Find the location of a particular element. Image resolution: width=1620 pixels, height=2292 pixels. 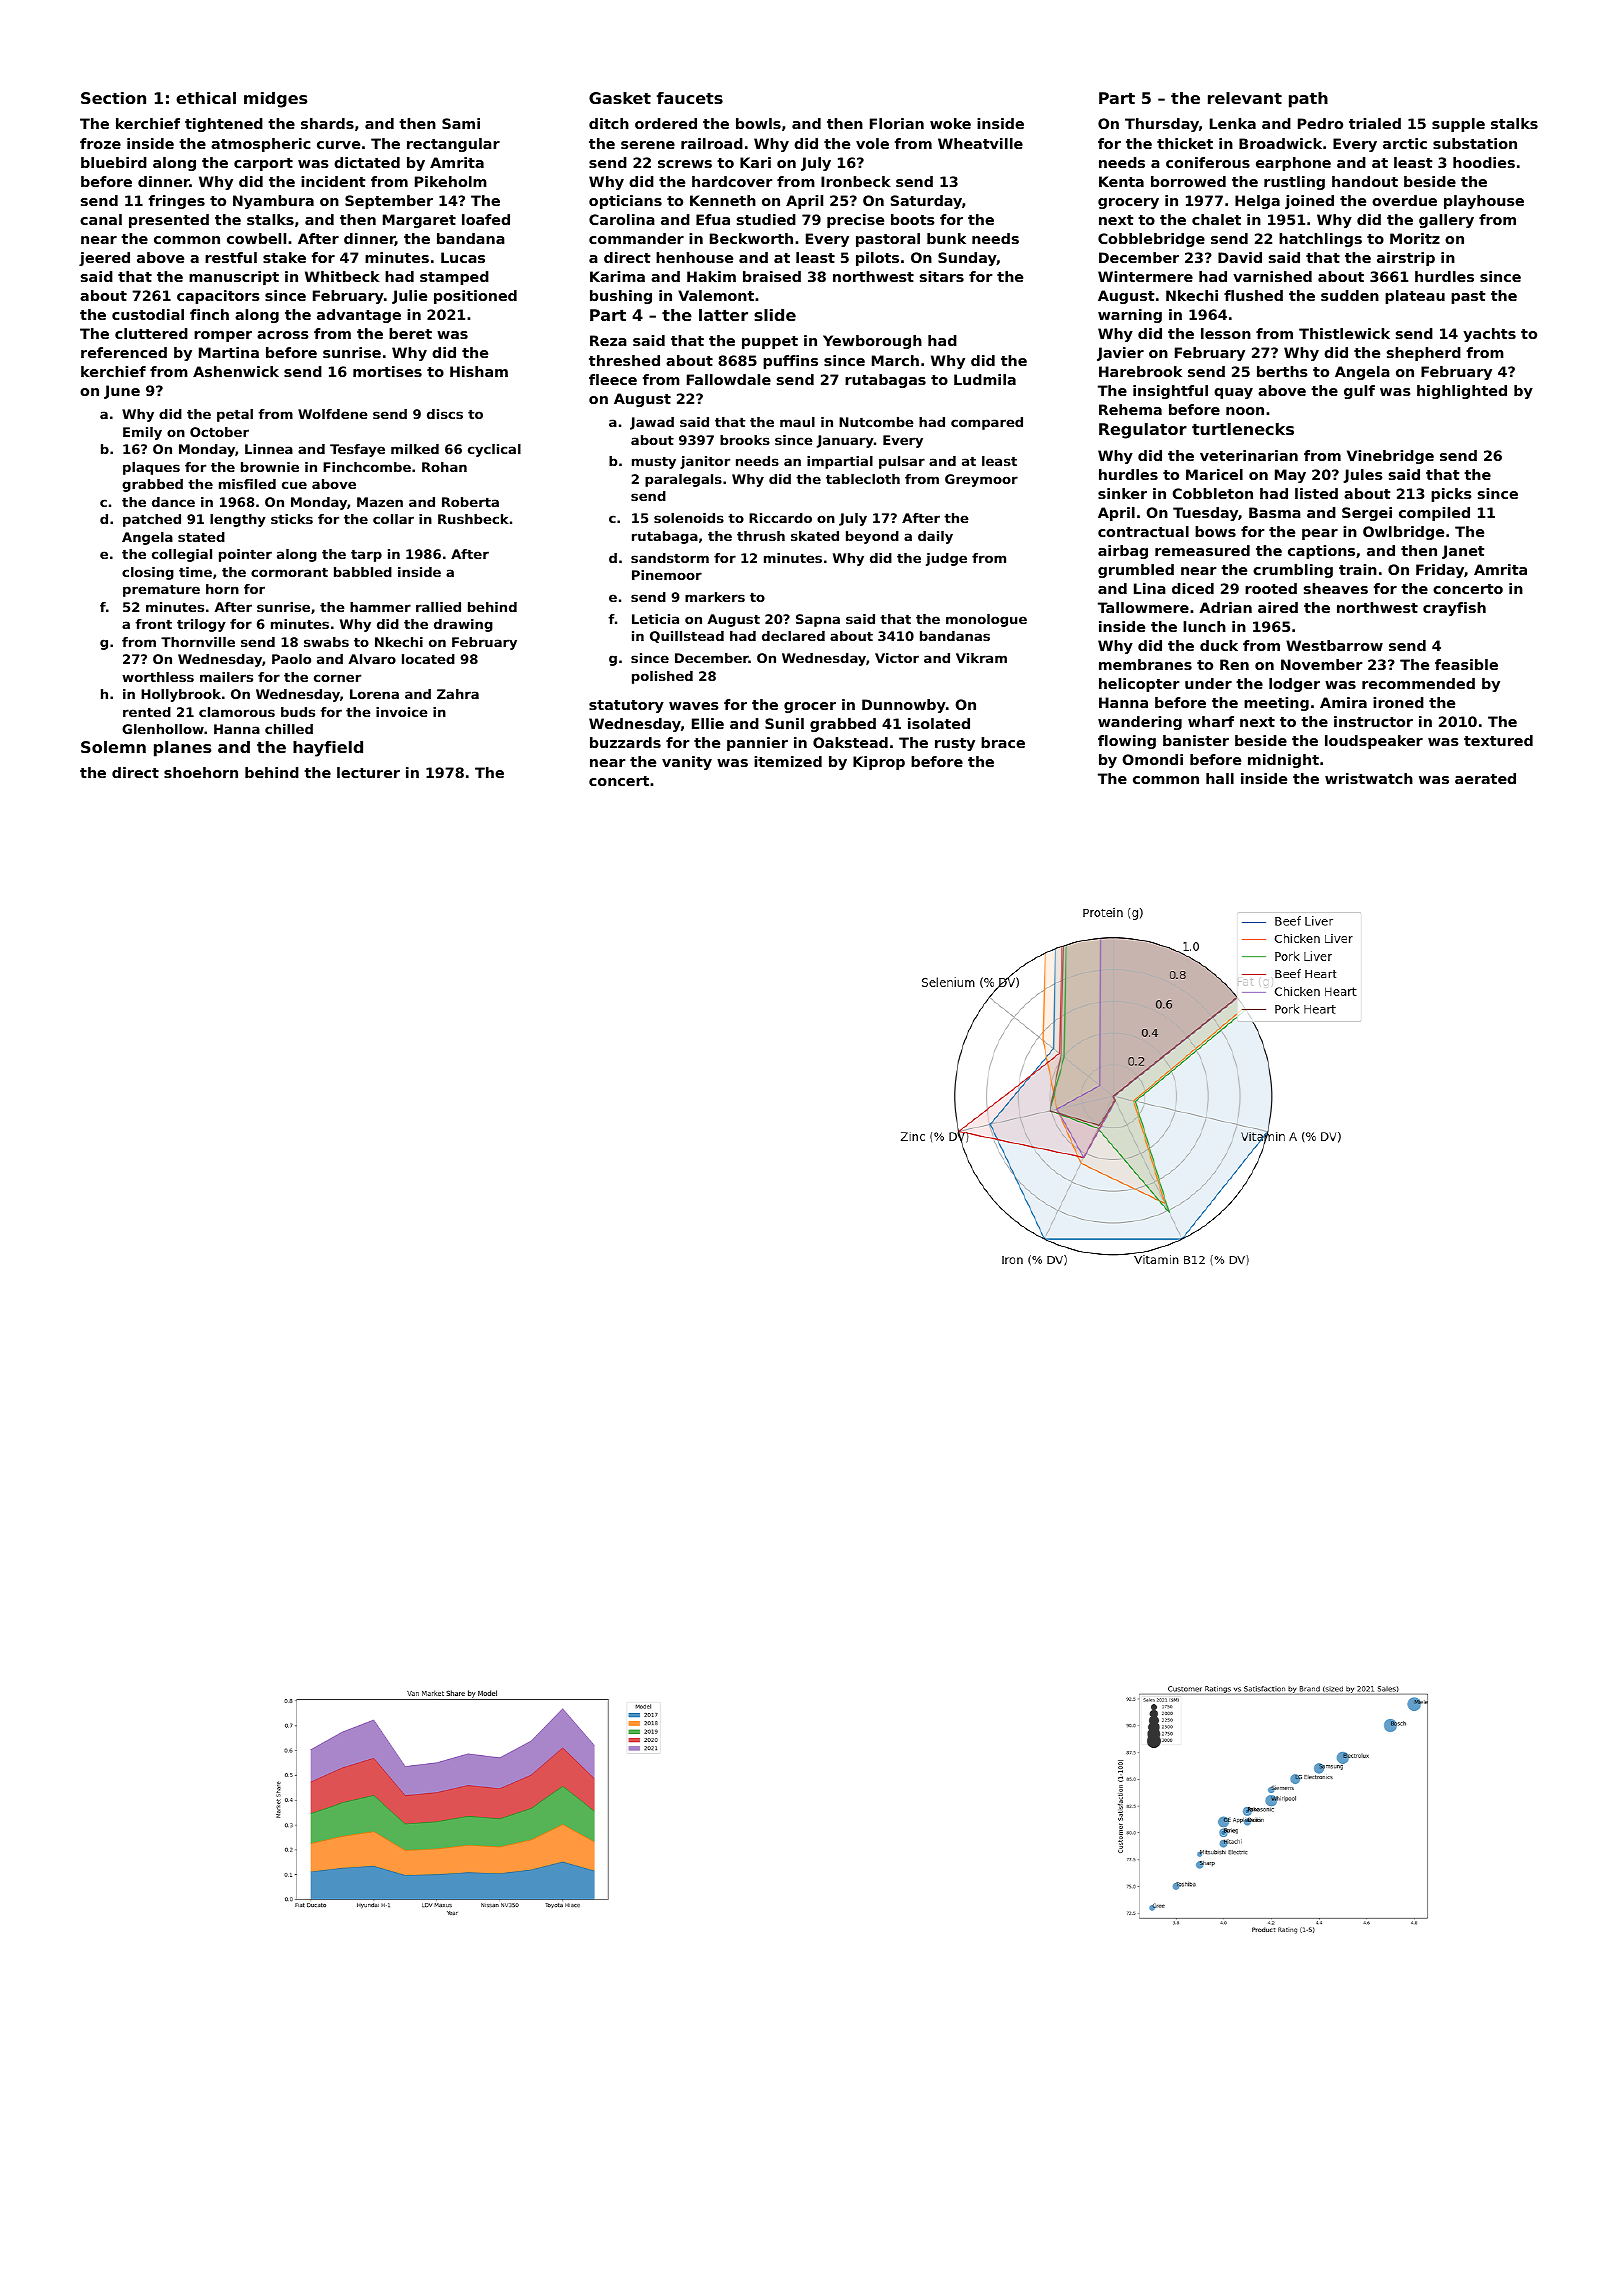

lengthy is located at coordinates (238, 520).
